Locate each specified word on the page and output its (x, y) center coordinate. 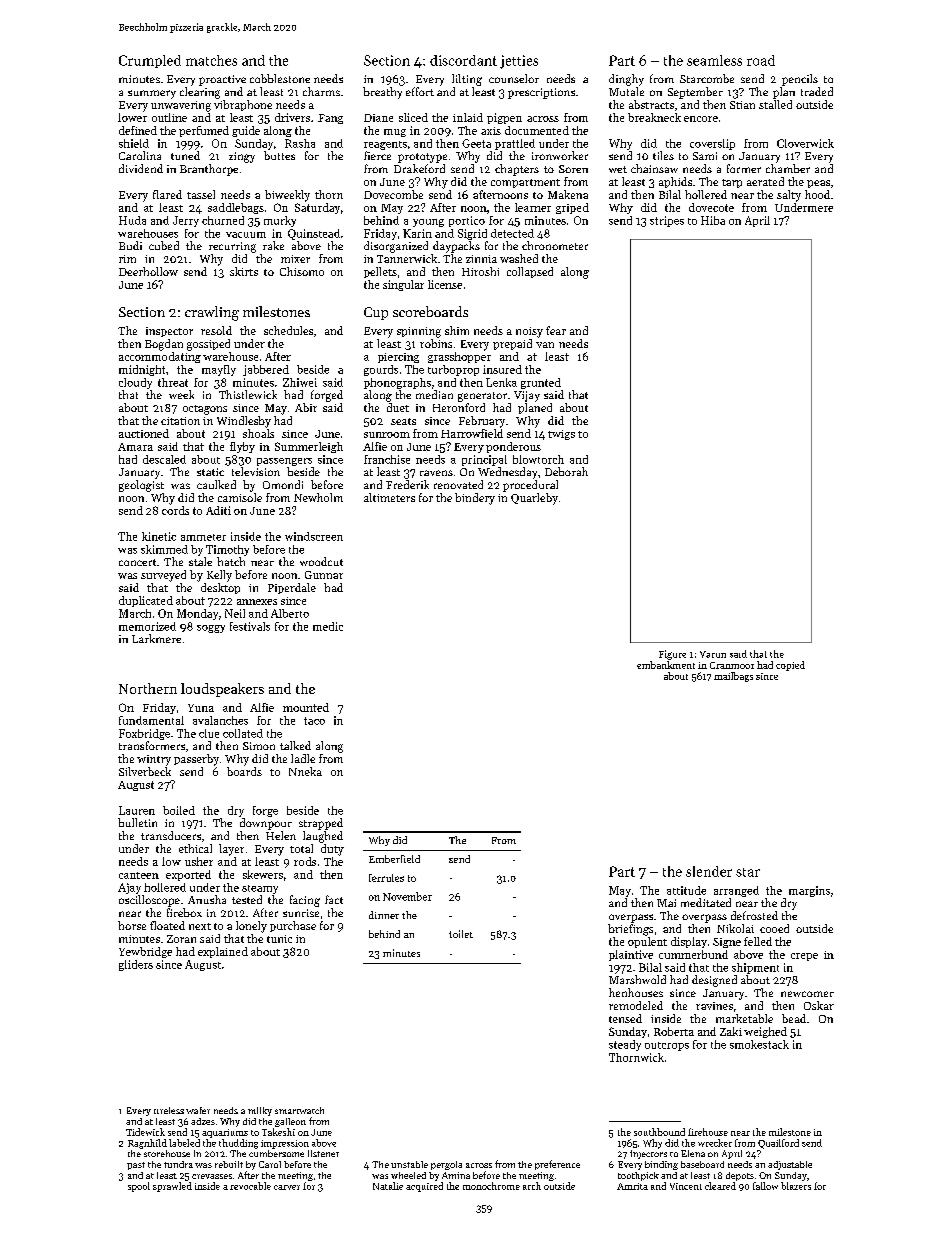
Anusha (207, 899)
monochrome (491, 1186)
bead (794, 1018)
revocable (250, 1186)
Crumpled (150, 61)
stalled (775, 104)
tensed (625, 1018)
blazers (796, 1186)
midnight (142, 370)
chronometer (555, 245)
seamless (714, 60)
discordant (463, 60)
